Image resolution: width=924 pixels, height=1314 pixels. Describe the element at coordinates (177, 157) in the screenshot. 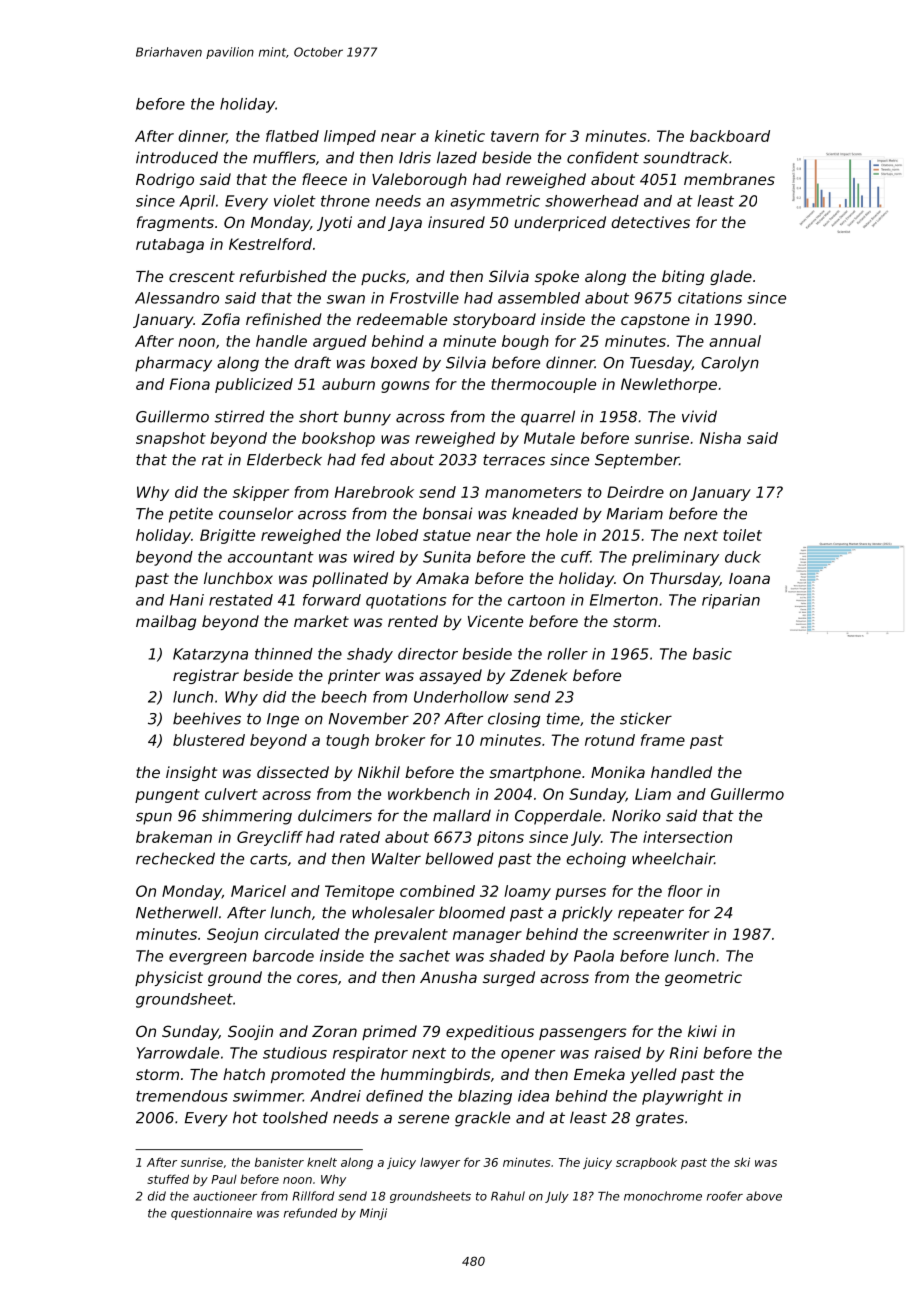

I see `introduced` at that location.
